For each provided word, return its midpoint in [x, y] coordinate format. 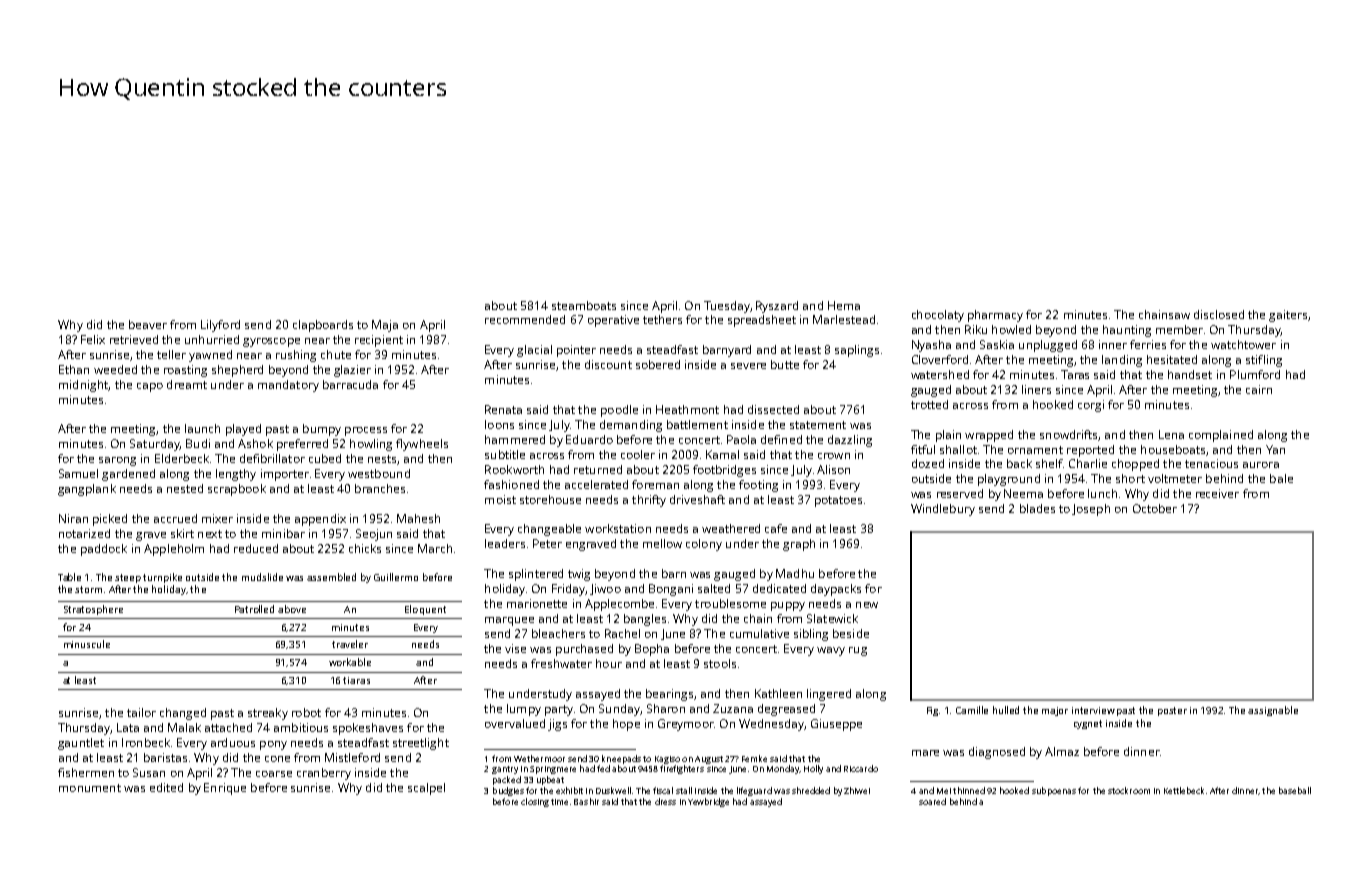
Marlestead [844, 319]
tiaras [356, 680]
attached [228, 727]
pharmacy [995, 316]
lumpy [524, 710]
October [1155, 508]
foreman [655, 484]
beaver [148, 324]
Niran [73, 518]
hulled [1006, 710]
